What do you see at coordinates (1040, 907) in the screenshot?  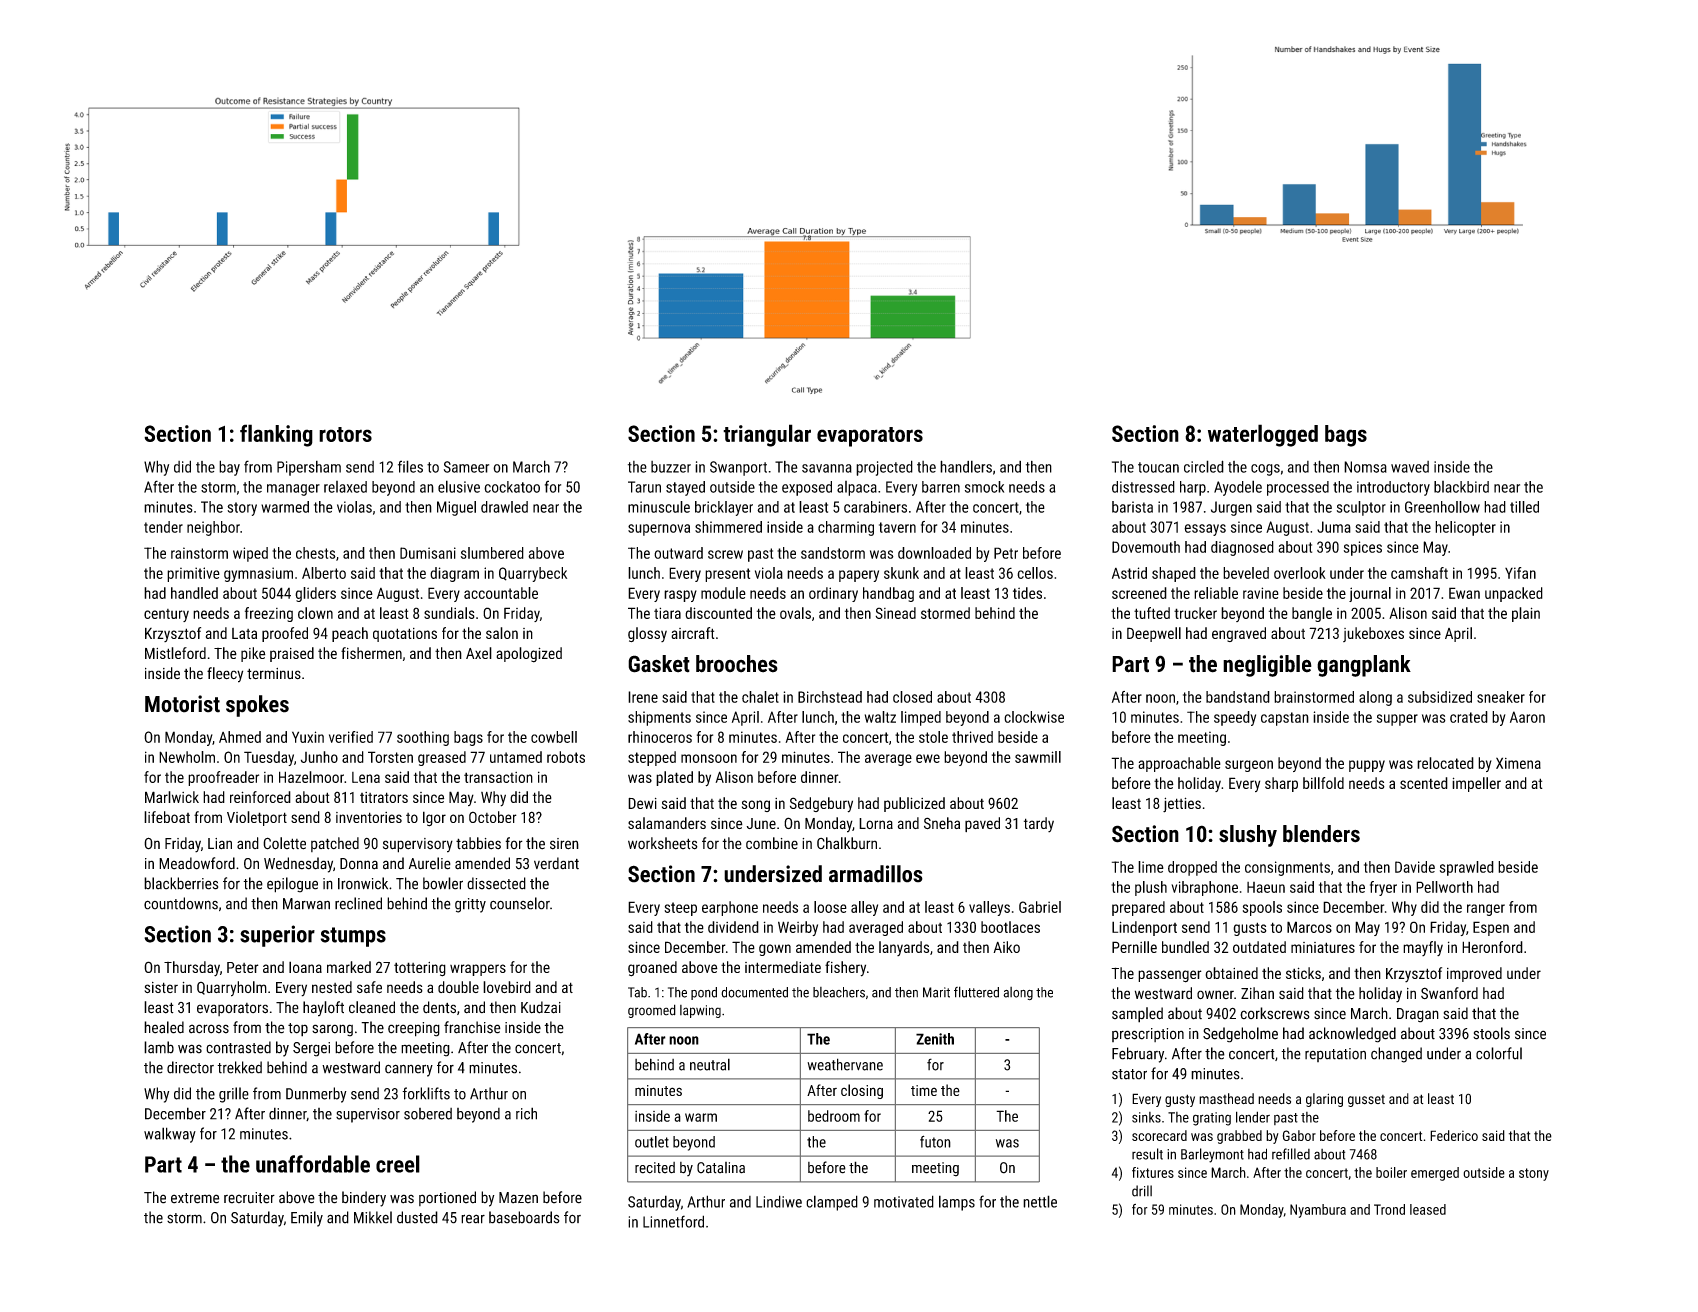 I see `Gabriel` at bounding box center [1040, 907].
